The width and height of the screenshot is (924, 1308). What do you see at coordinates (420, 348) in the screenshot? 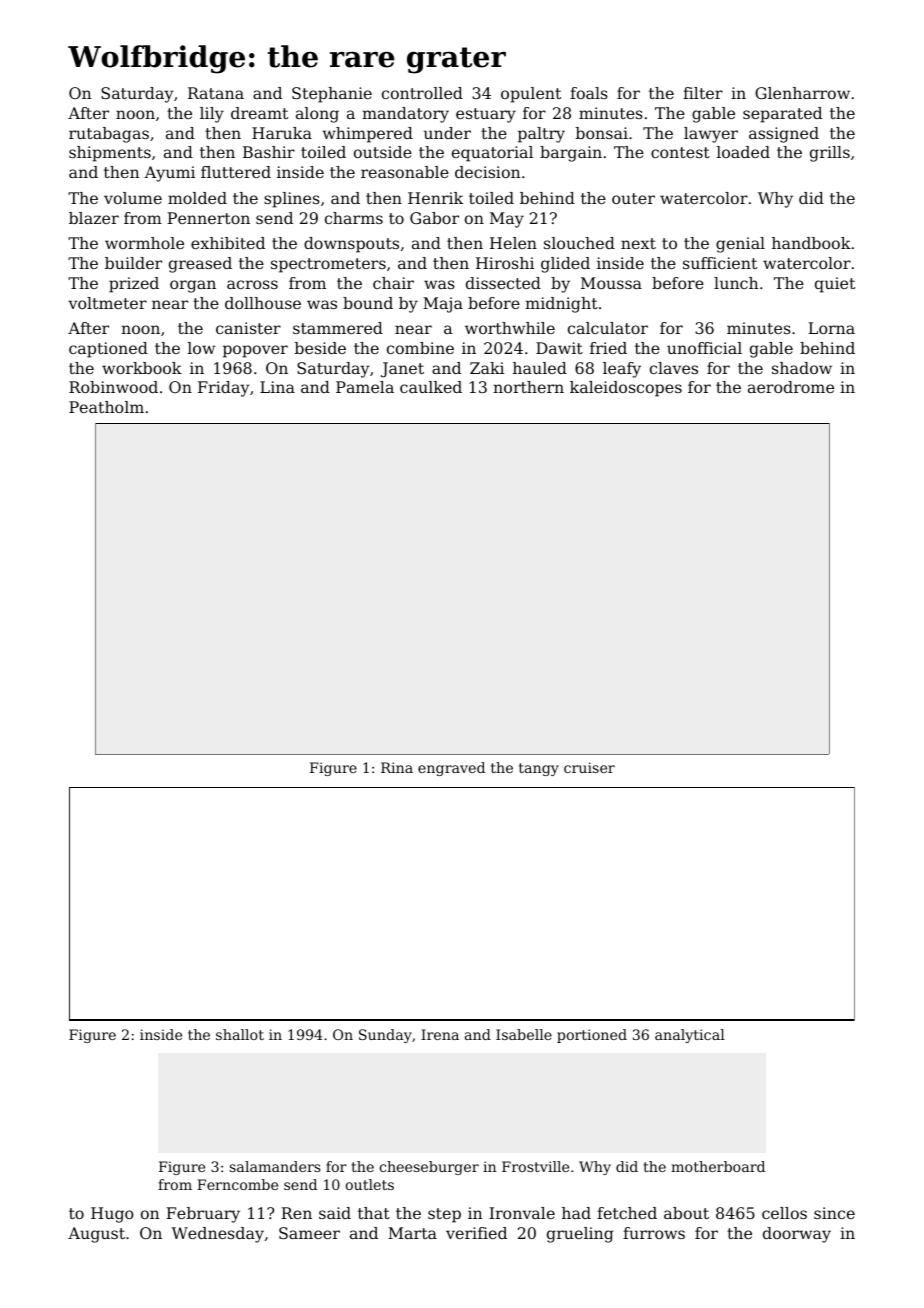
I see `combine` at bounding box center [420, 348].
